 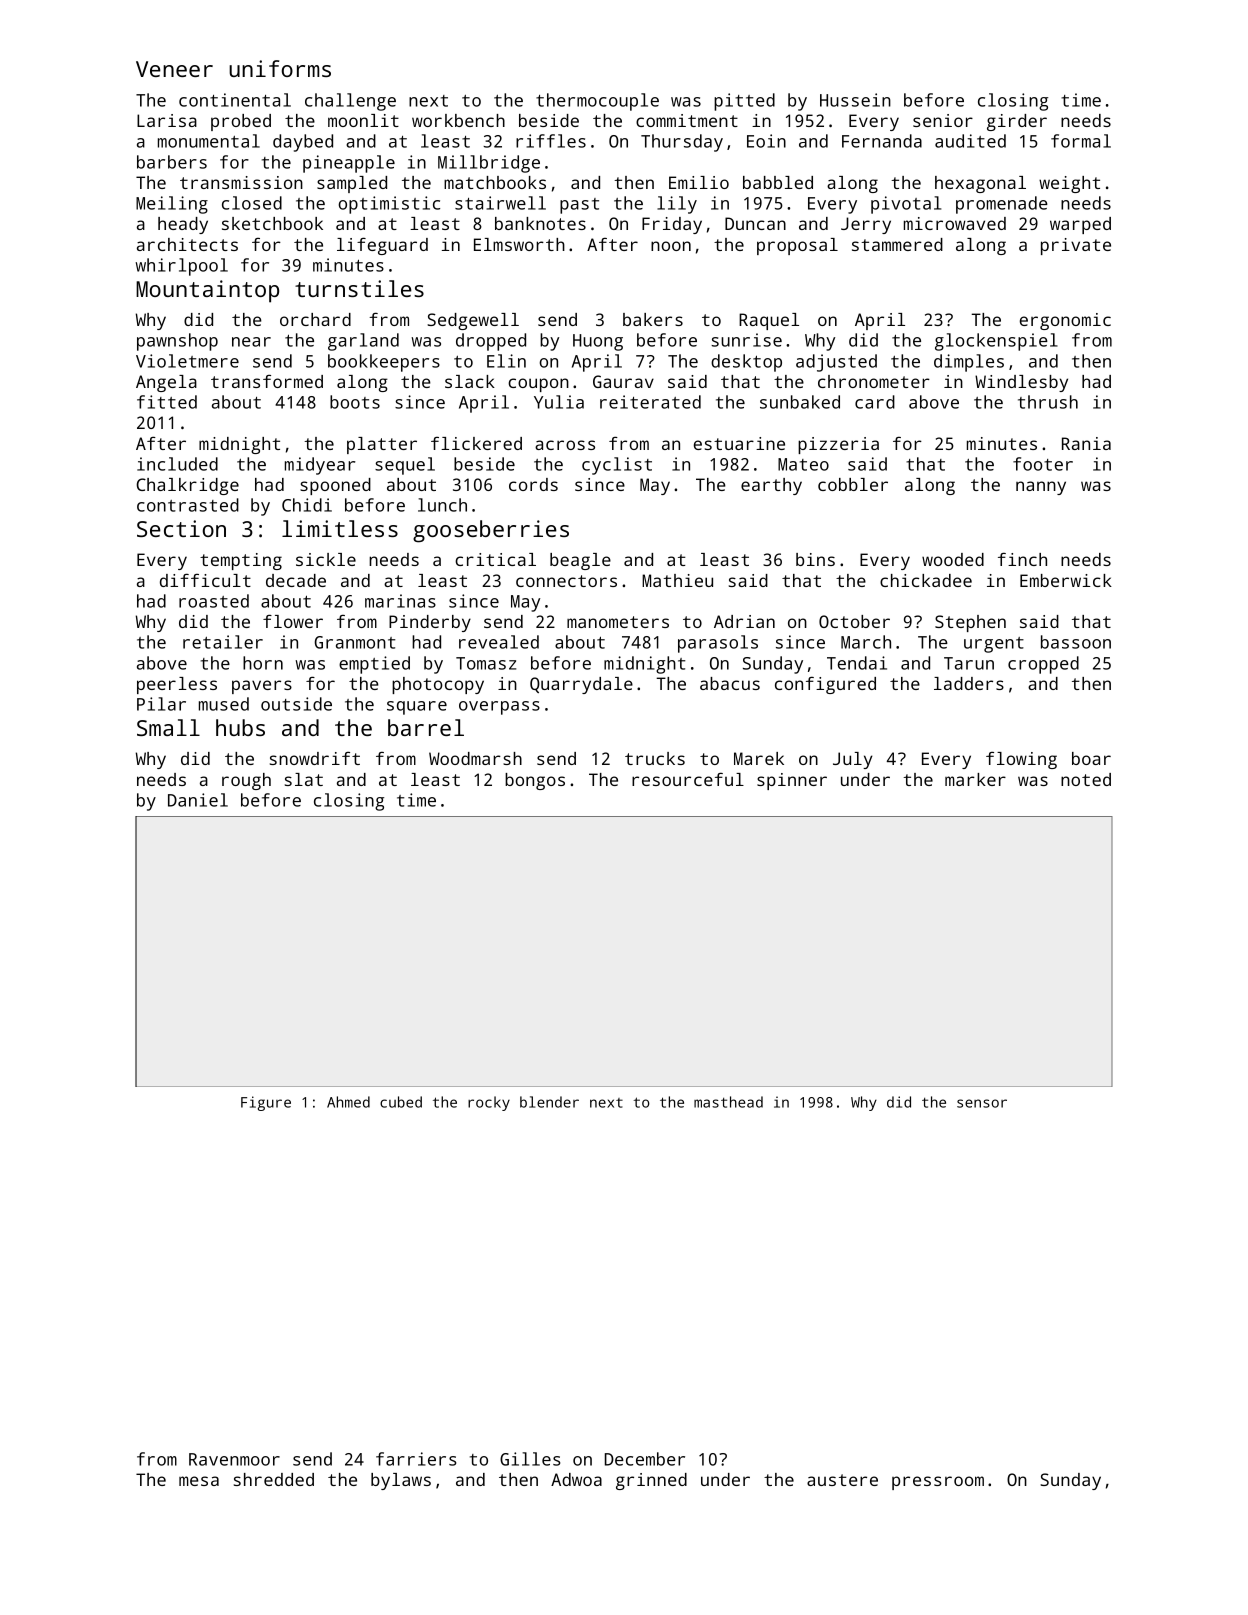 I want to click on transformed, so click(x=267, y=381).
